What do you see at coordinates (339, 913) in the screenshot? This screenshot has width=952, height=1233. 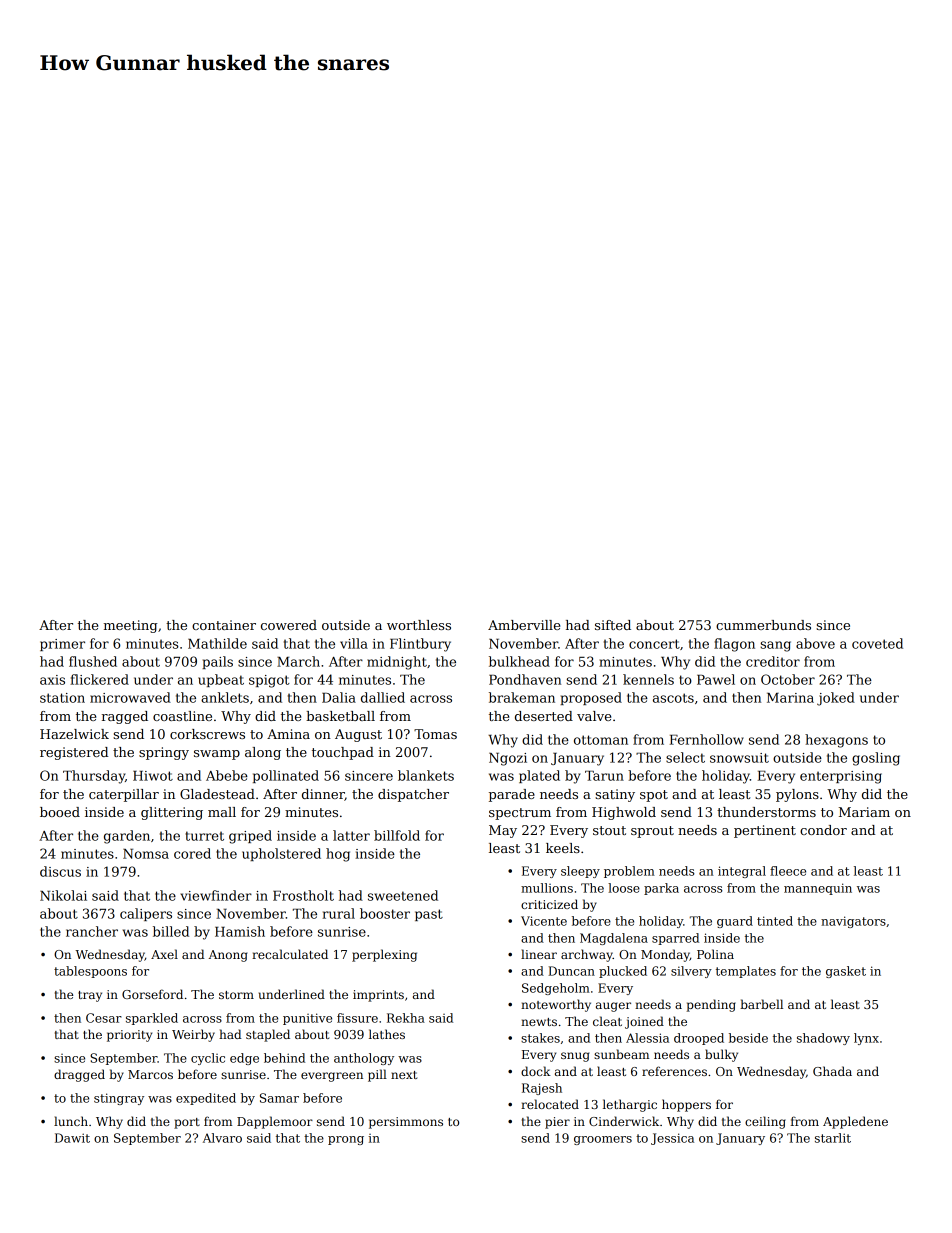 I see `rural` at bounding box center [339, 913].
